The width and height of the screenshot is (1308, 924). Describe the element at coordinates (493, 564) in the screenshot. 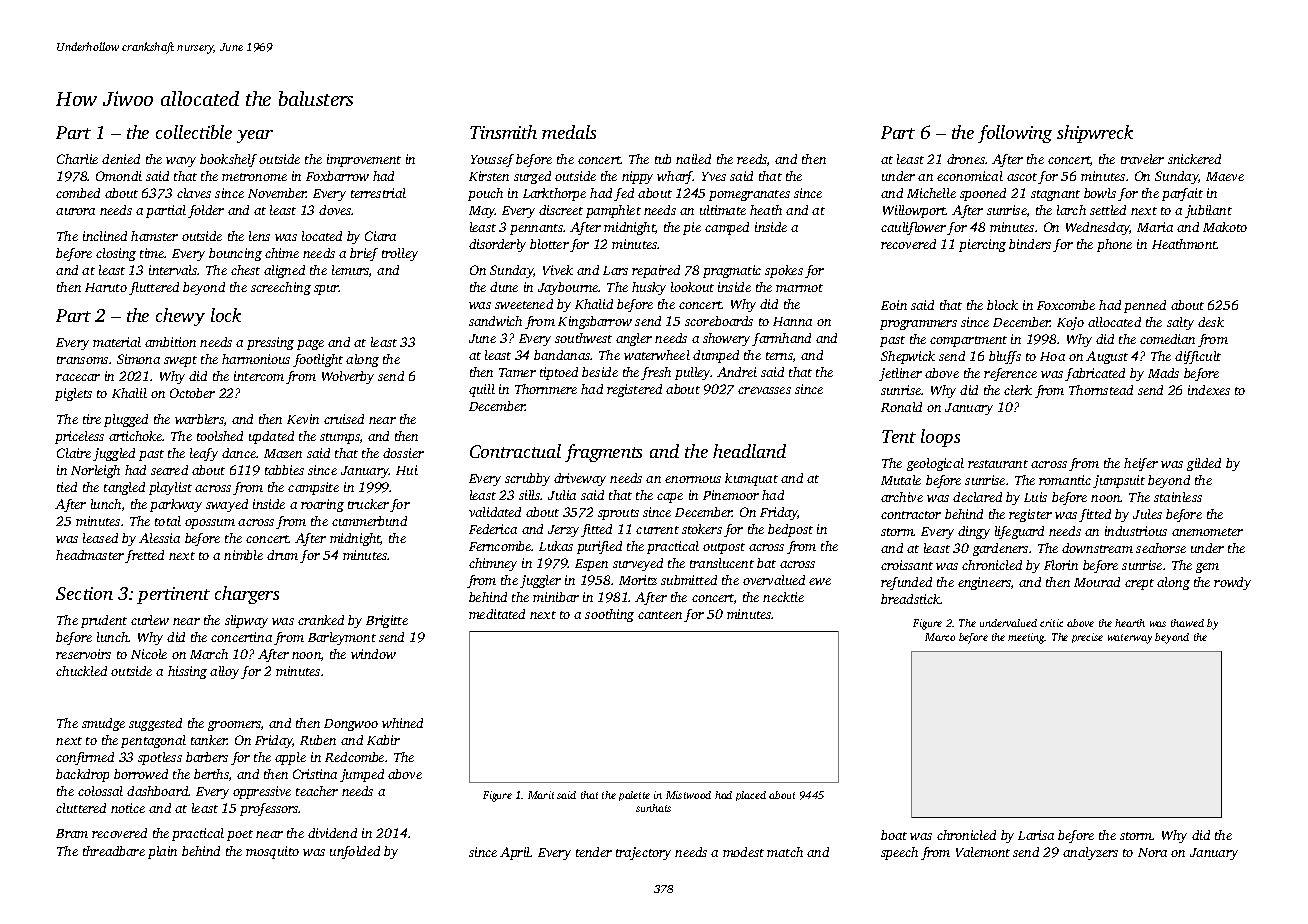

I see `chimney` at that location.
